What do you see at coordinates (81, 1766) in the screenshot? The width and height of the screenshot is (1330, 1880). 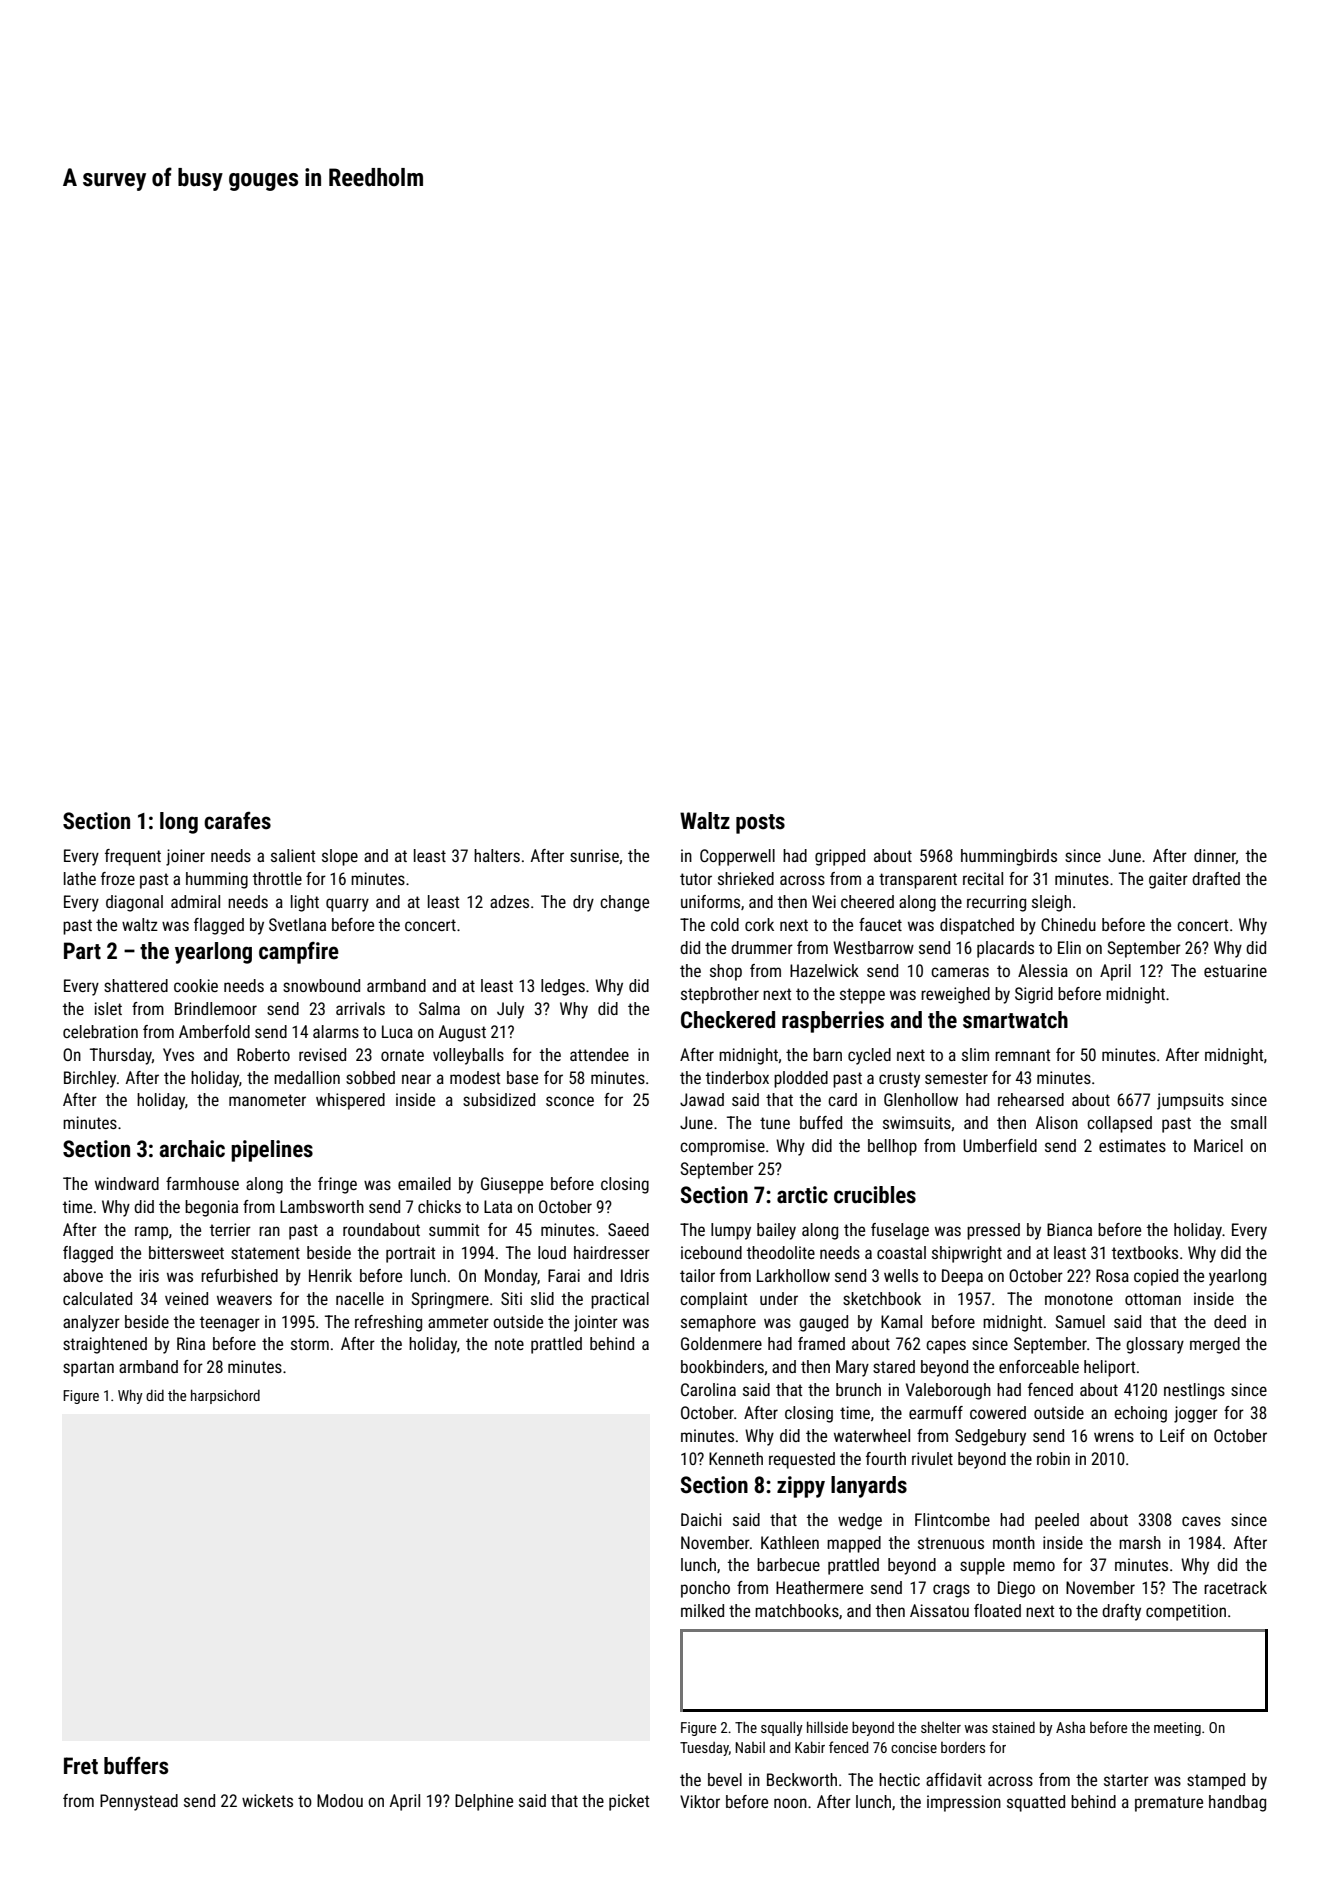 I see `Fret` at bounding box center [81, 1766].
